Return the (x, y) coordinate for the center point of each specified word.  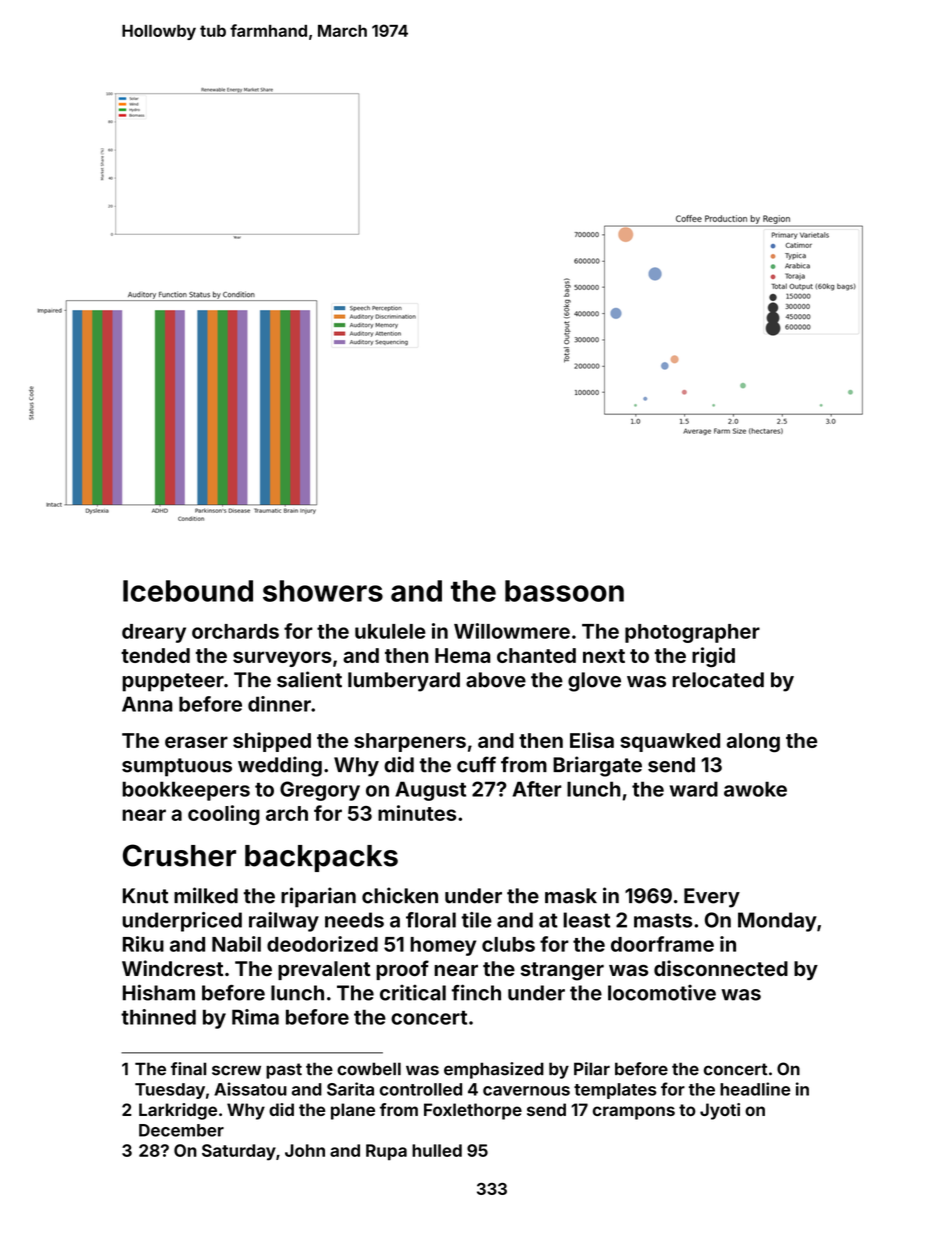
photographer (692, 633)
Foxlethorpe (473, 1111)
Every (712, 898)
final (188, 1069)
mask (571, 896)
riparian (318, 897)
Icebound (188, 591)
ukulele (390, 631)
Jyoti (720, 1111)
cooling (224, 815)
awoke (755, 789)
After (537, 789)
